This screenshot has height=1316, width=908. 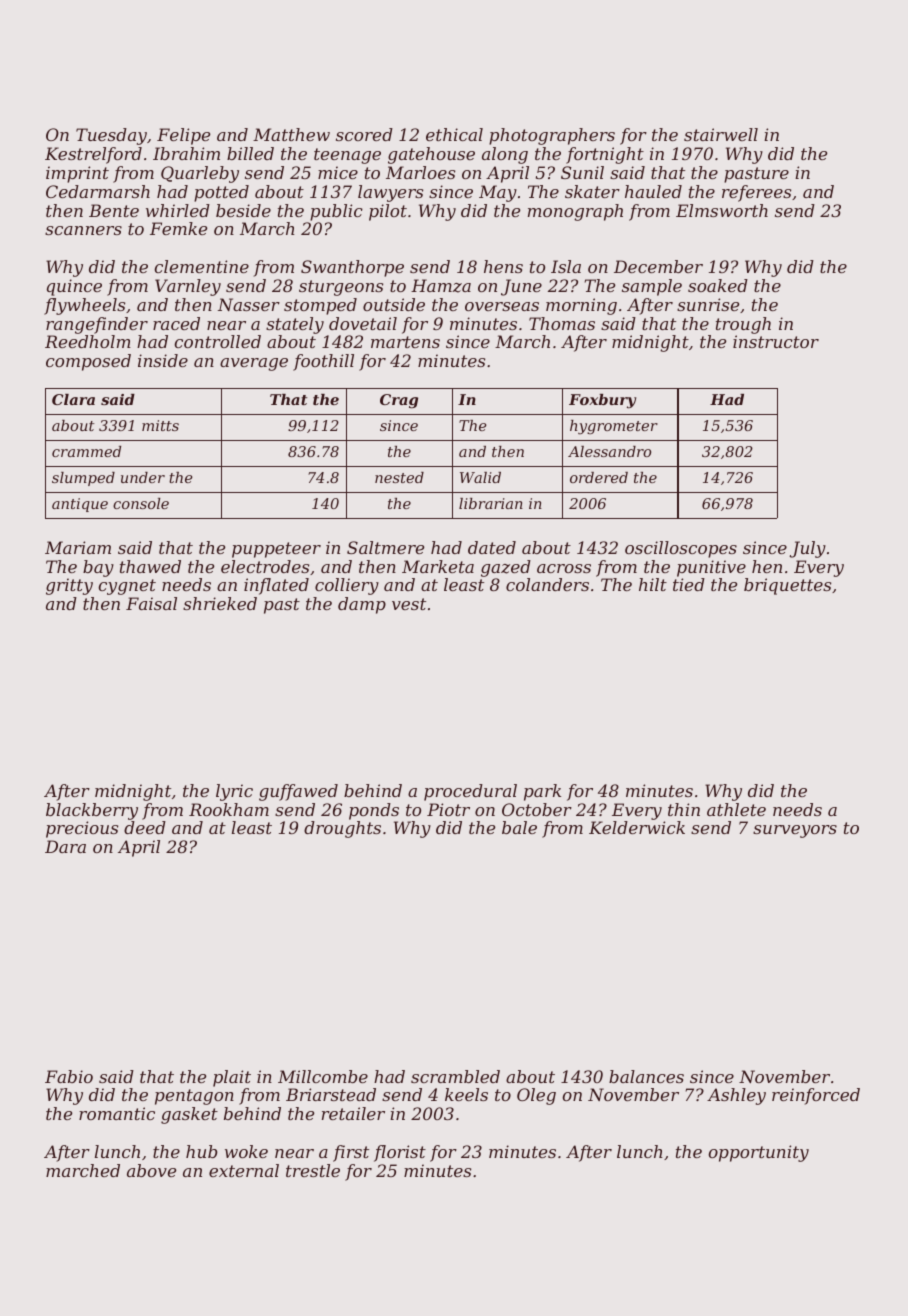 I want to click on trestle, so click(x=313, y=1170).
